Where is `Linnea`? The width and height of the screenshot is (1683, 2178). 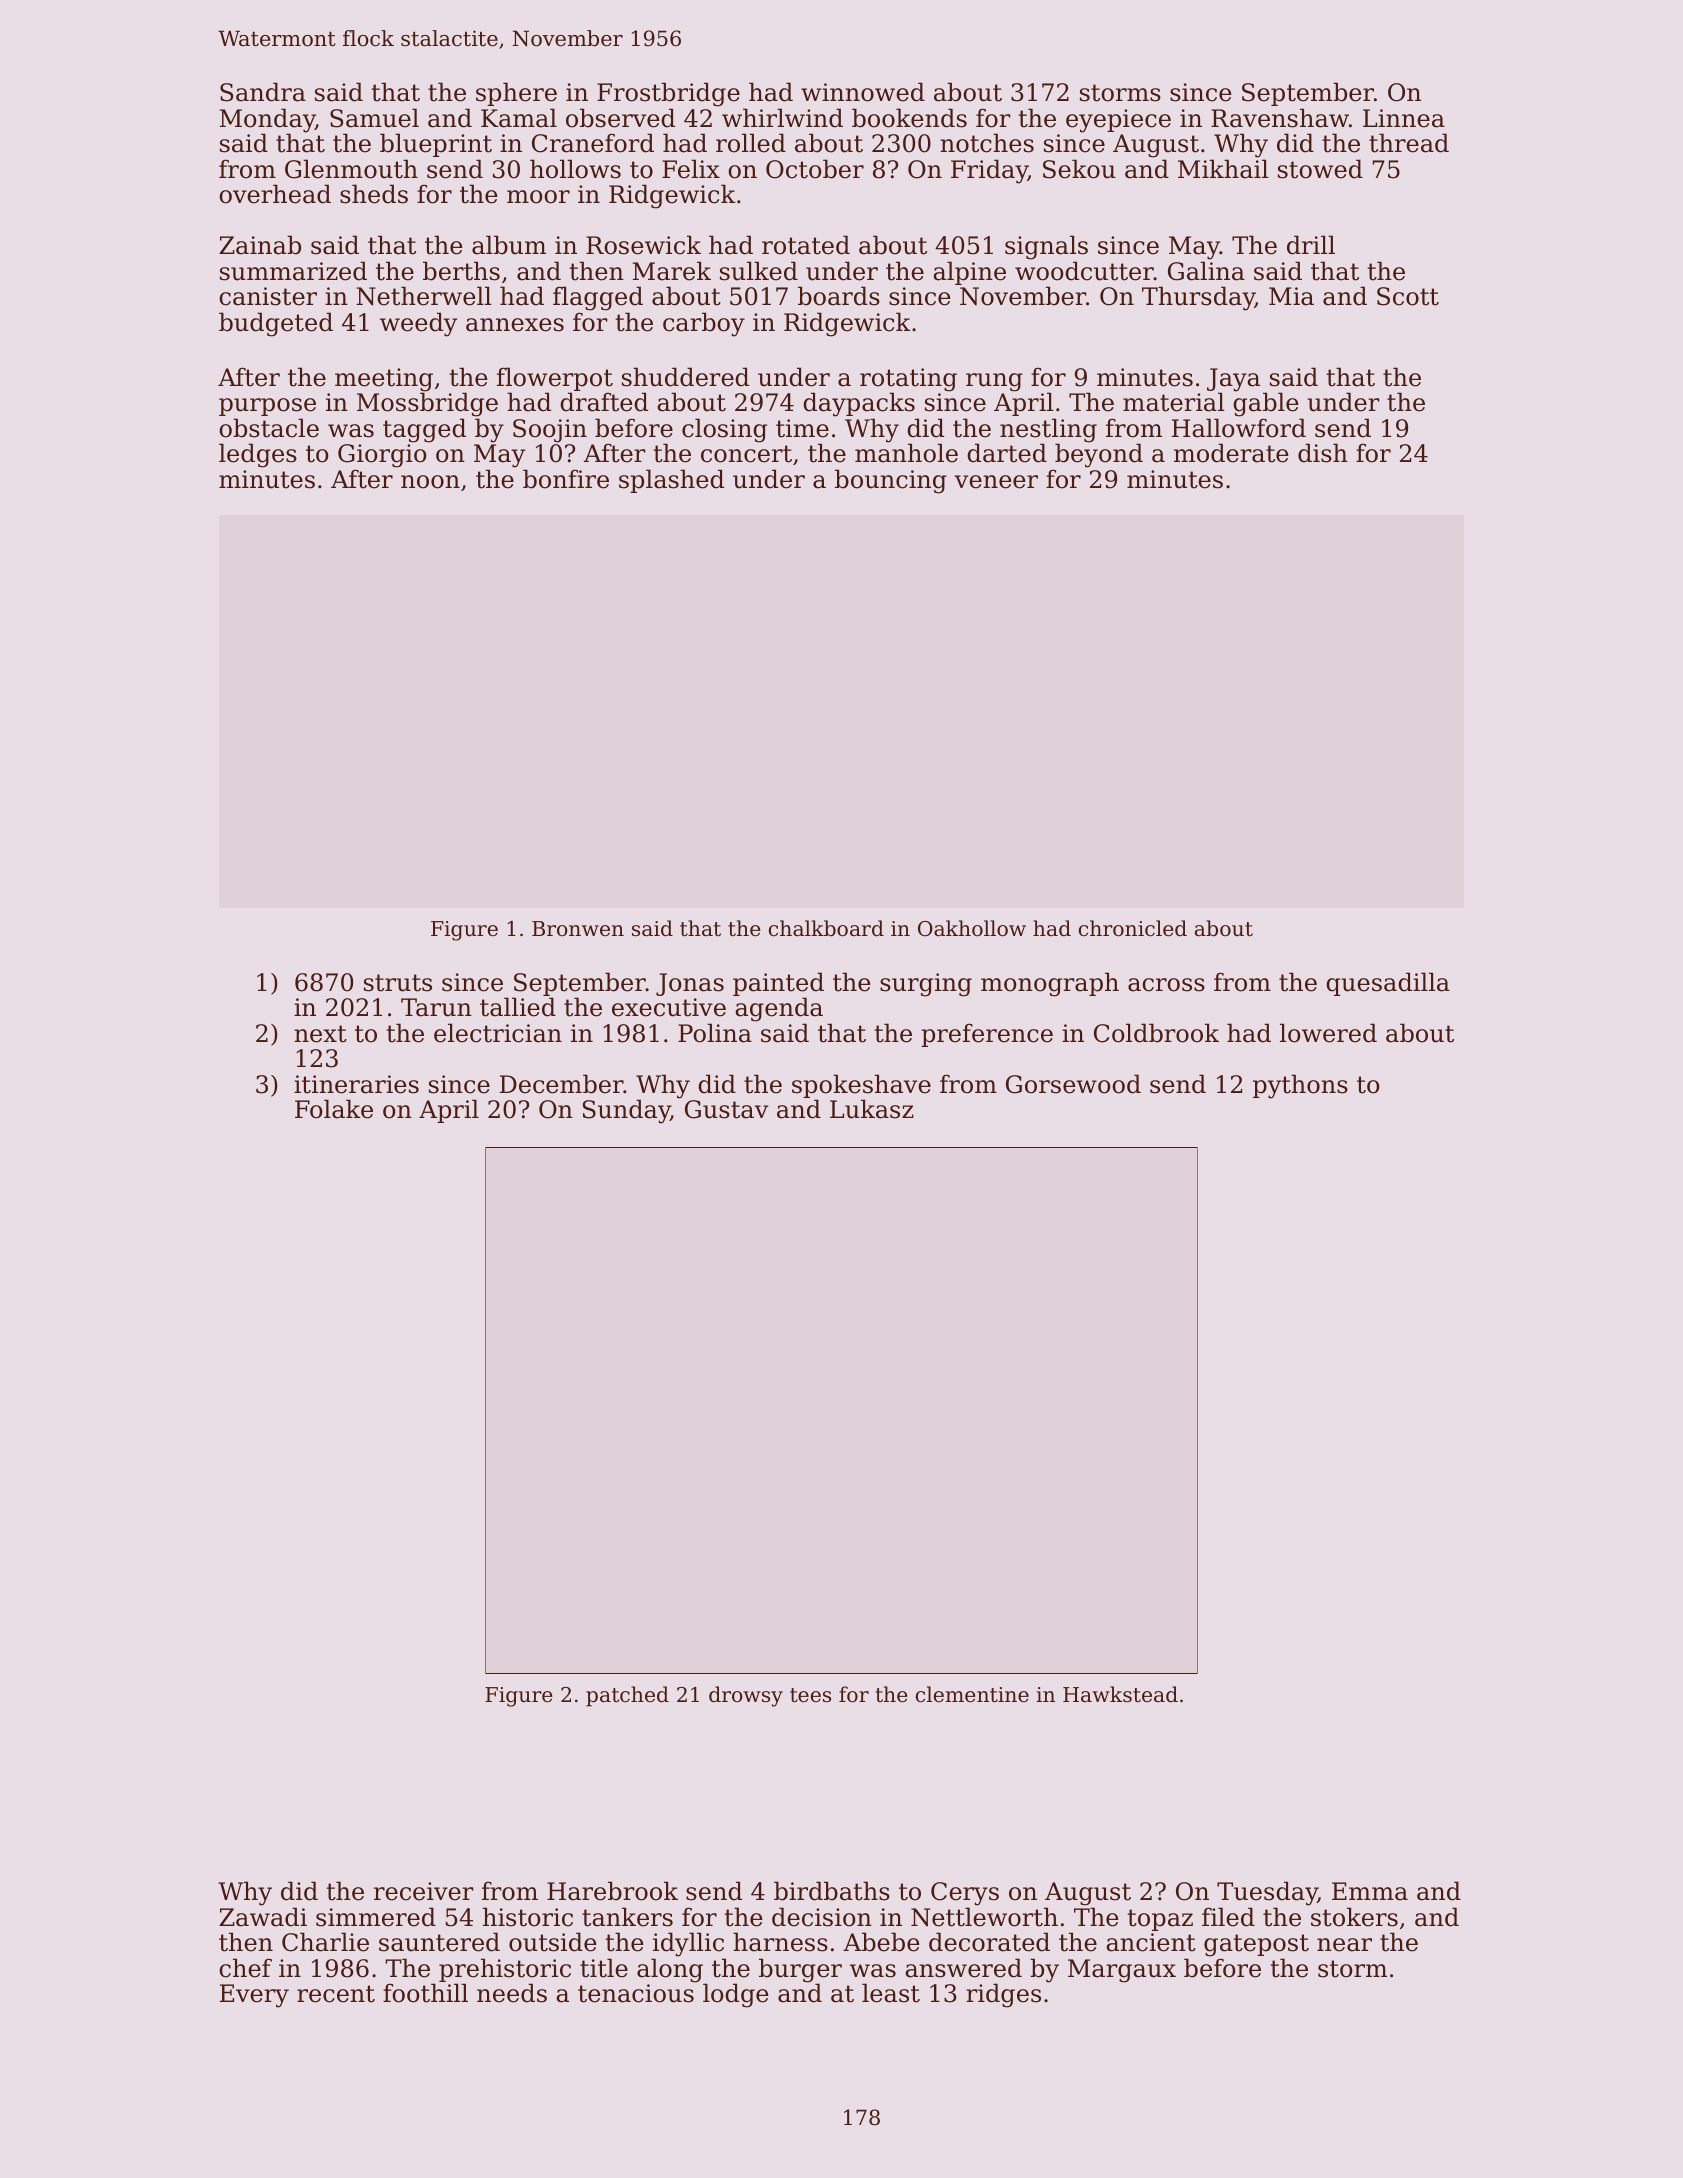
Linnea is located at coordinates (1404, 118).
